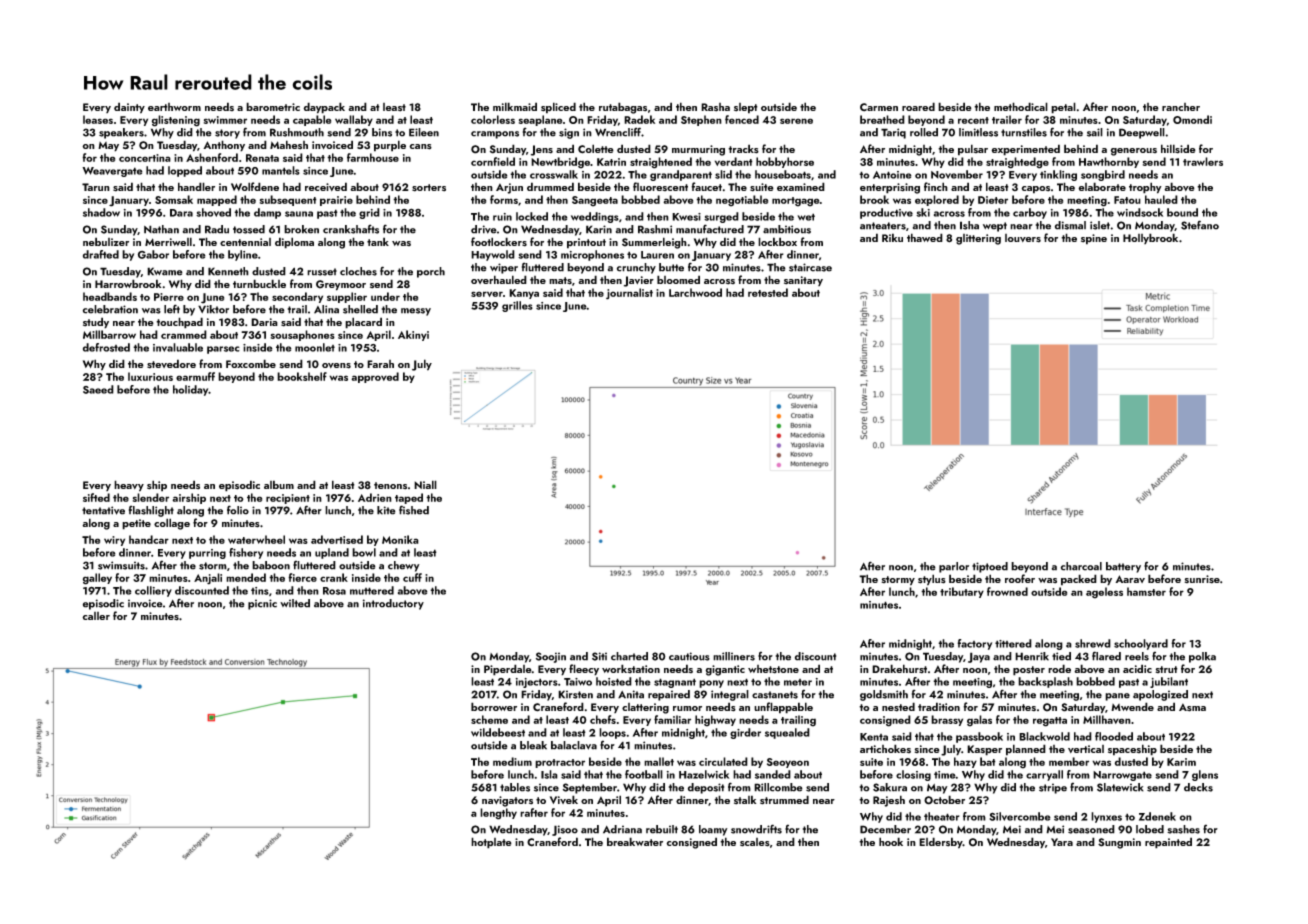 The image size is (1308, 924). Describe the element at coordinates (213, 309) in the page. I see `Viktor` at that location.
